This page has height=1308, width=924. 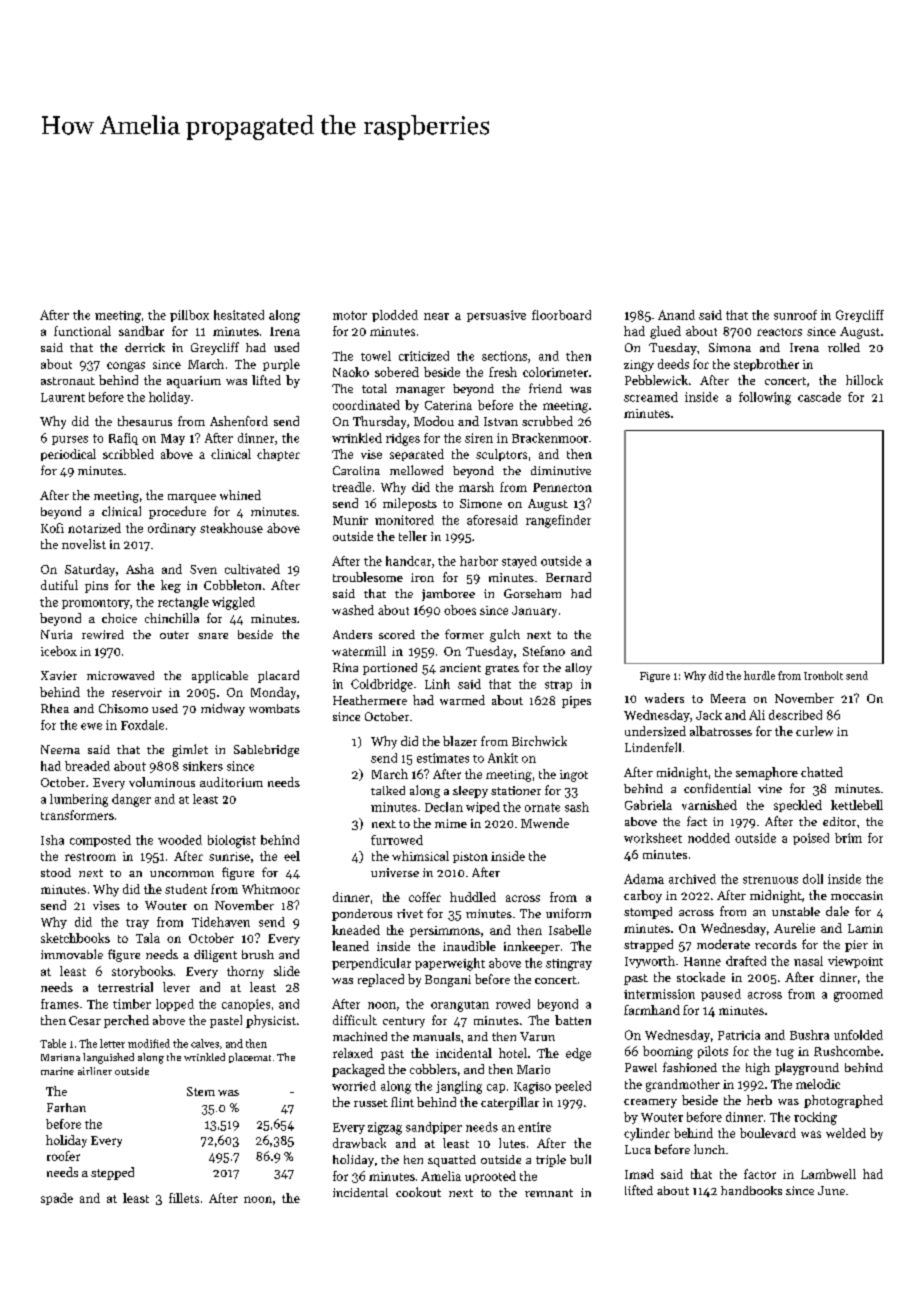 What do you see at coordinates (120, 675) in the page?
I see `microwaved` at bounding box center [120, 675].
